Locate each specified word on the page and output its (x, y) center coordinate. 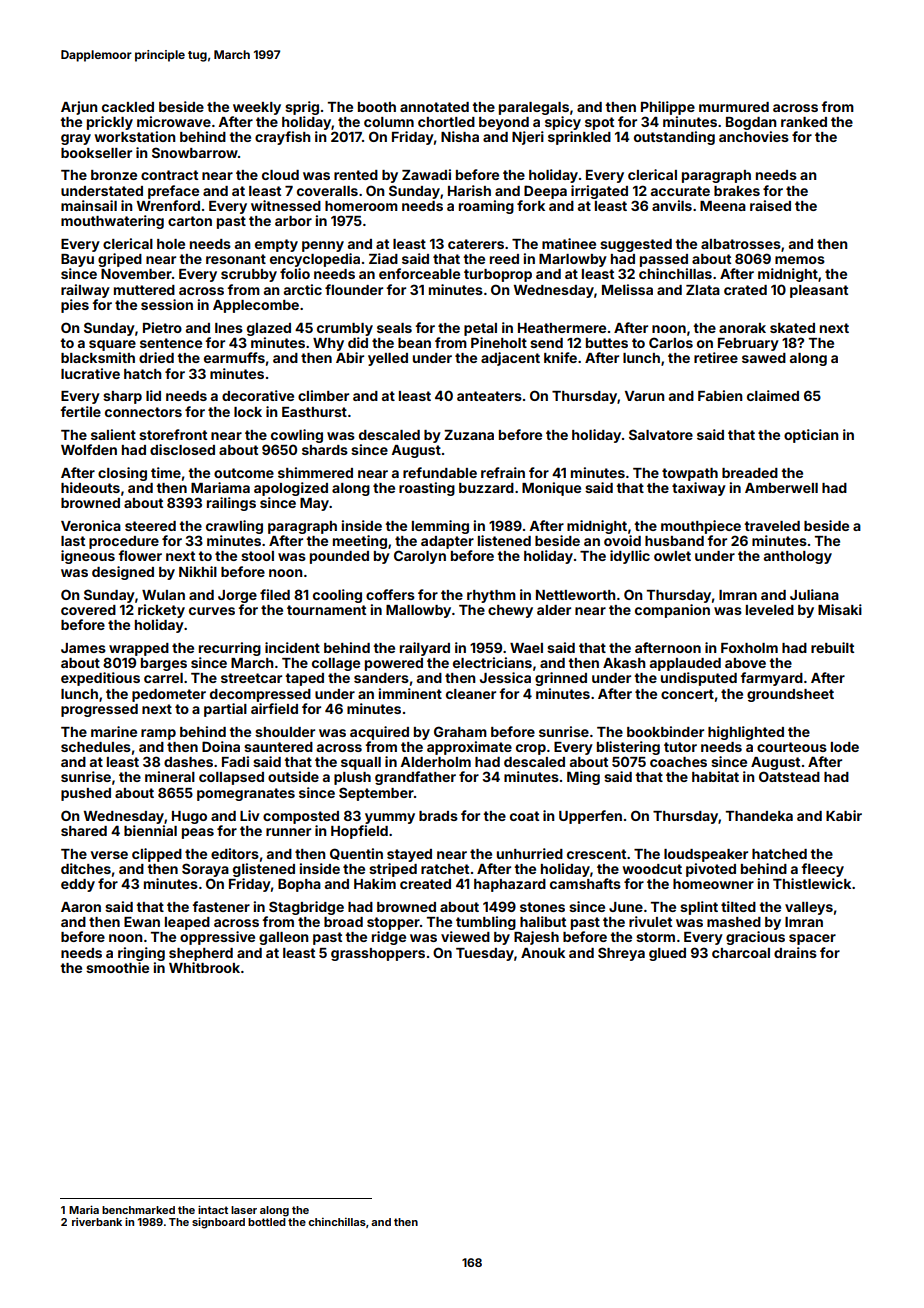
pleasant (819, 291)
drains (795, 952)
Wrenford (168, 205)
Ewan (142, 922)
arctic (303, 289)
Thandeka (759, 816)
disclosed (182, 449)
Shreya (621, 954)
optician (811, 436)
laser (244, 1210)
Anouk (543, 953)
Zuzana (469, 435)
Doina (221, 746)
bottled (267, 1222)
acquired (379, 733)
